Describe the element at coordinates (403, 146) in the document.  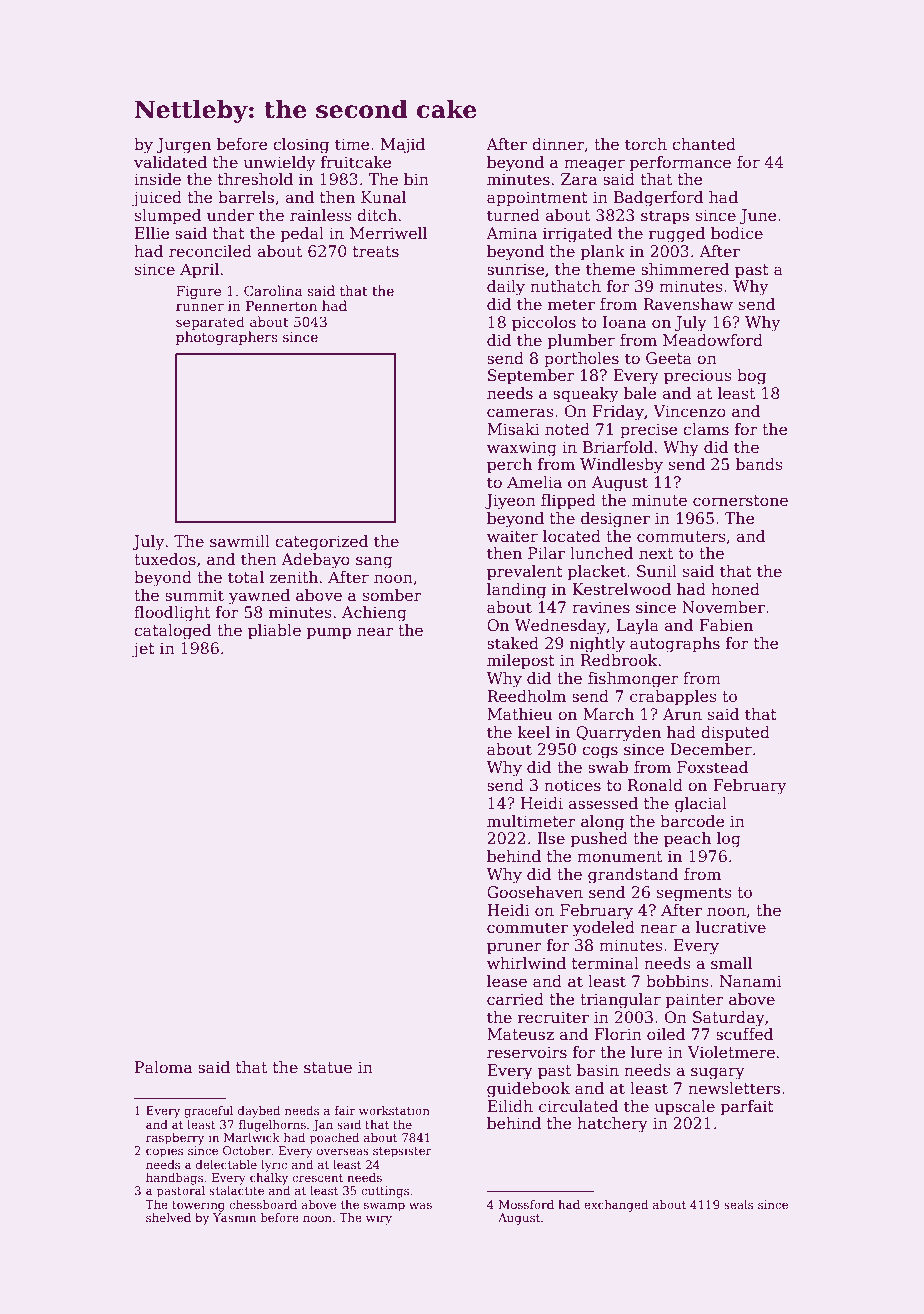
I see `Majid` at that location.
